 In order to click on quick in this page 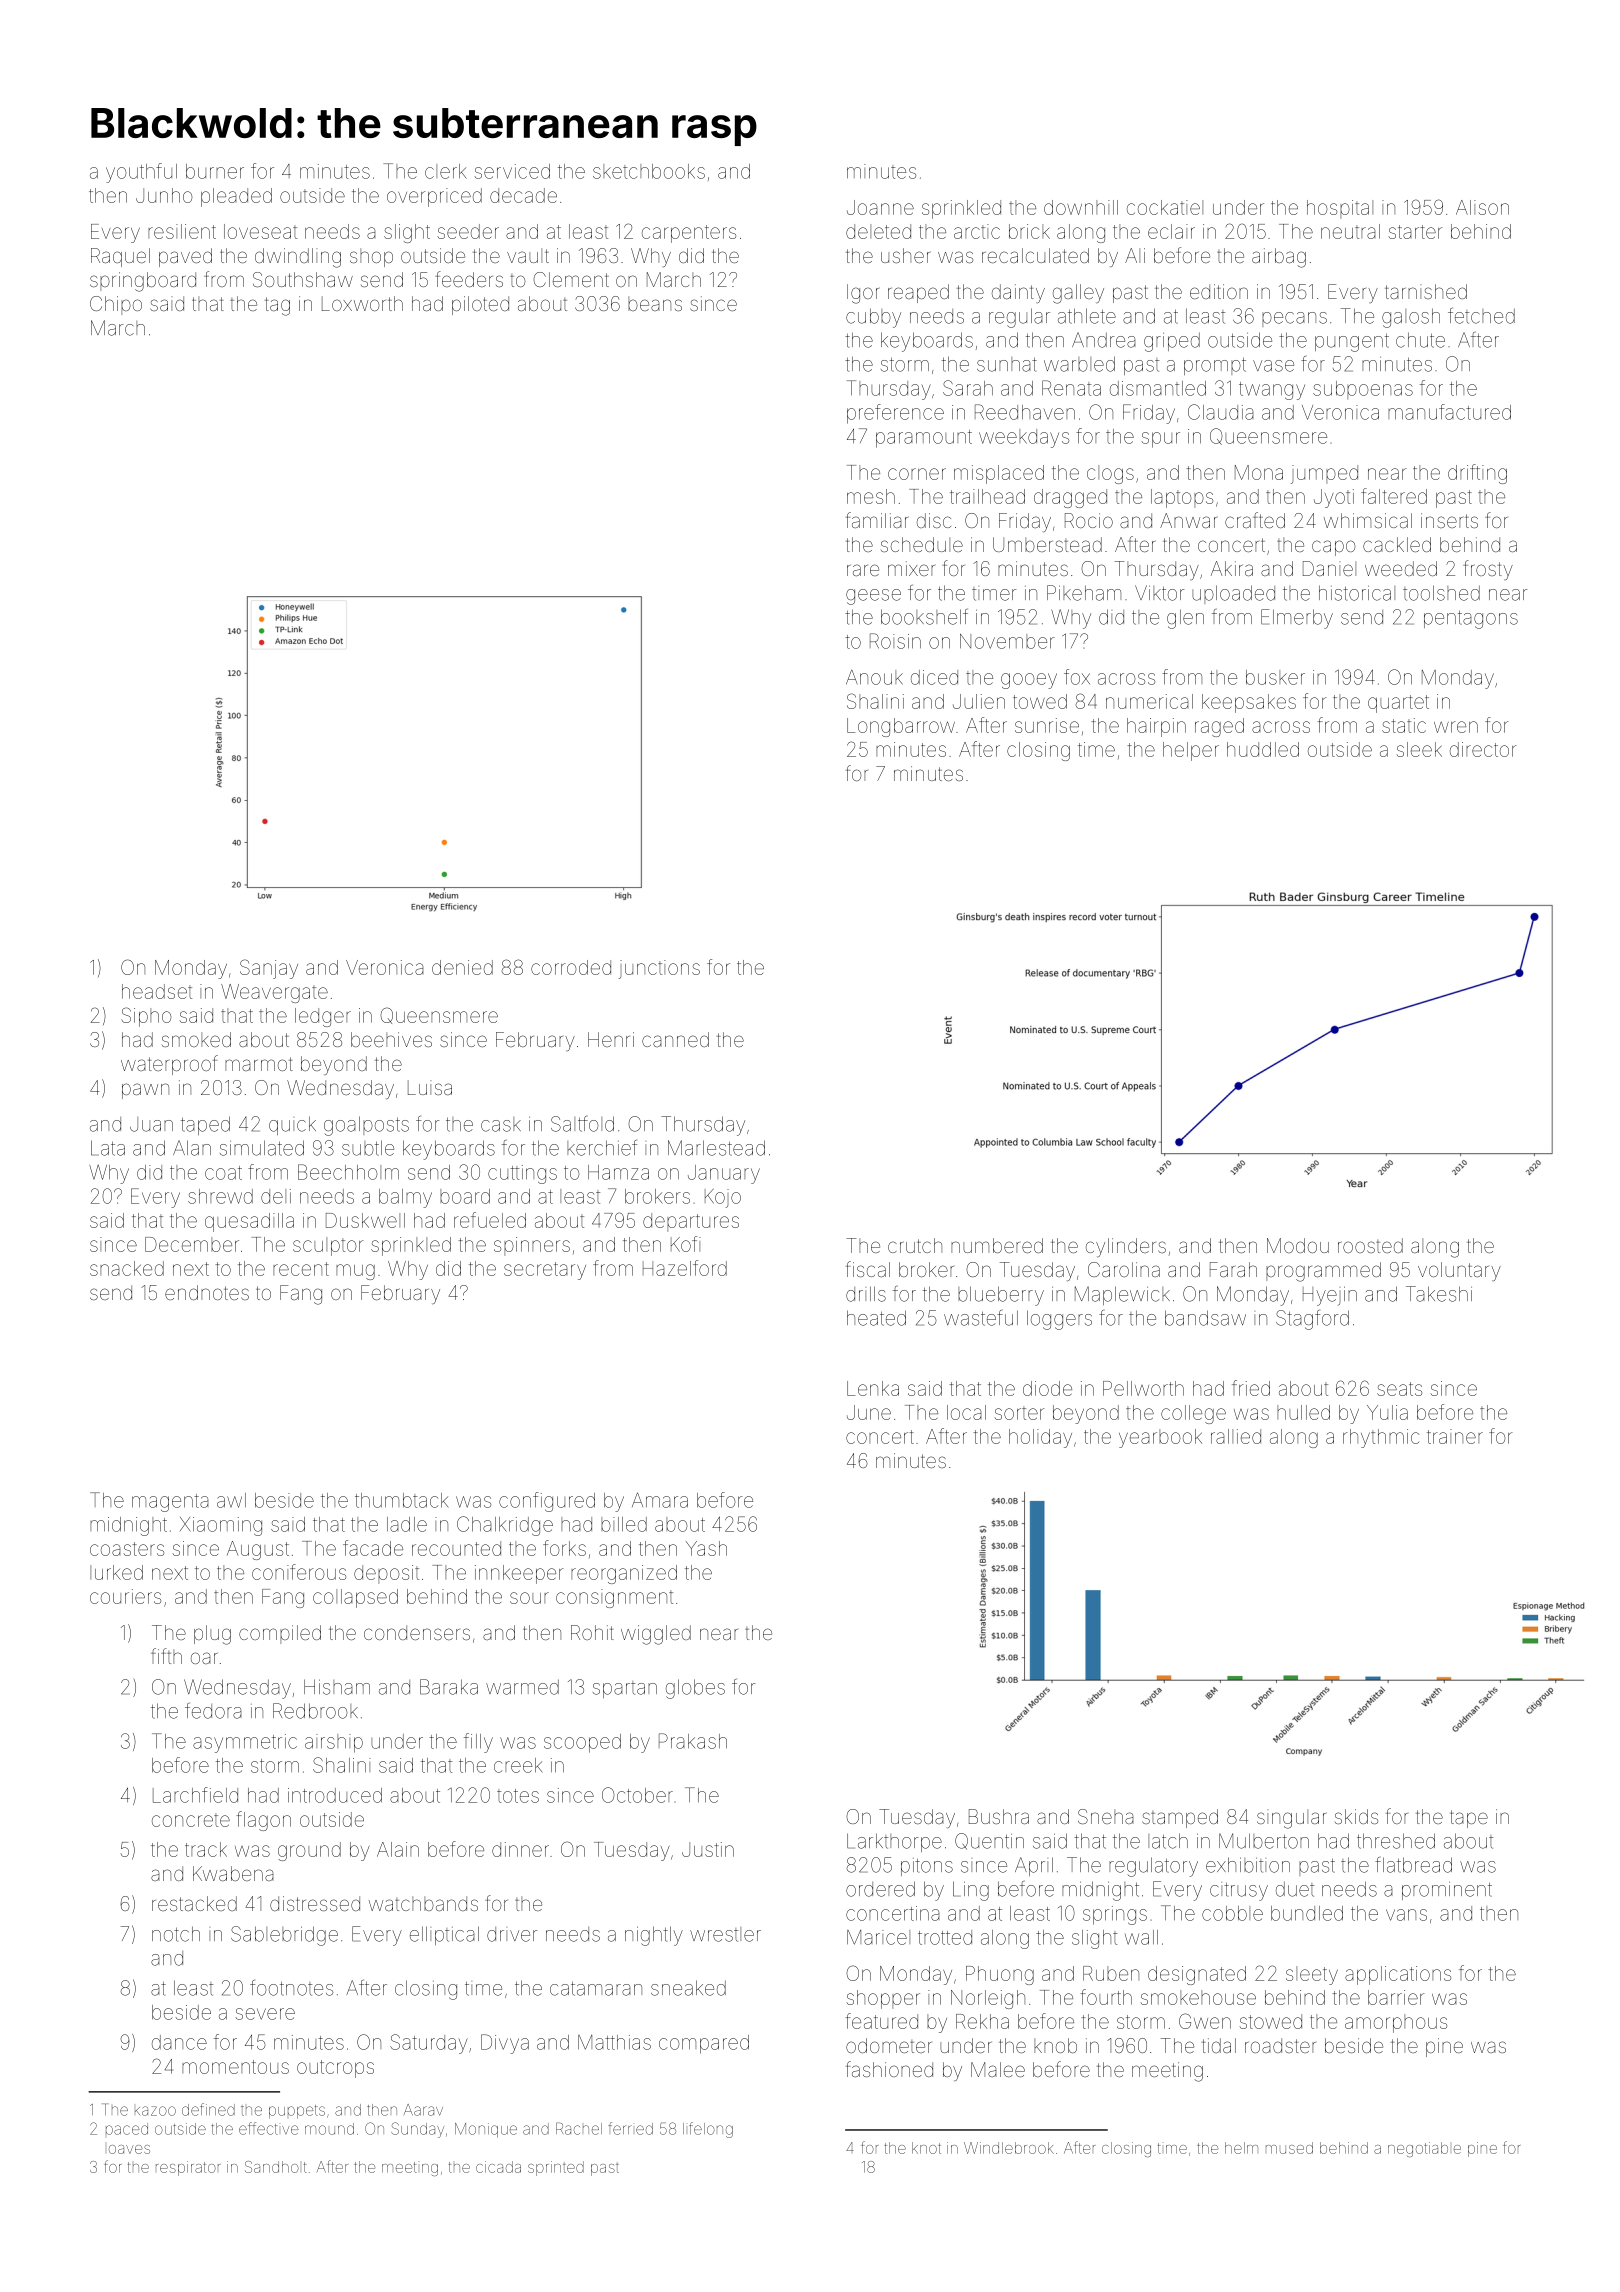, I will do `click(292, 1125)`.
